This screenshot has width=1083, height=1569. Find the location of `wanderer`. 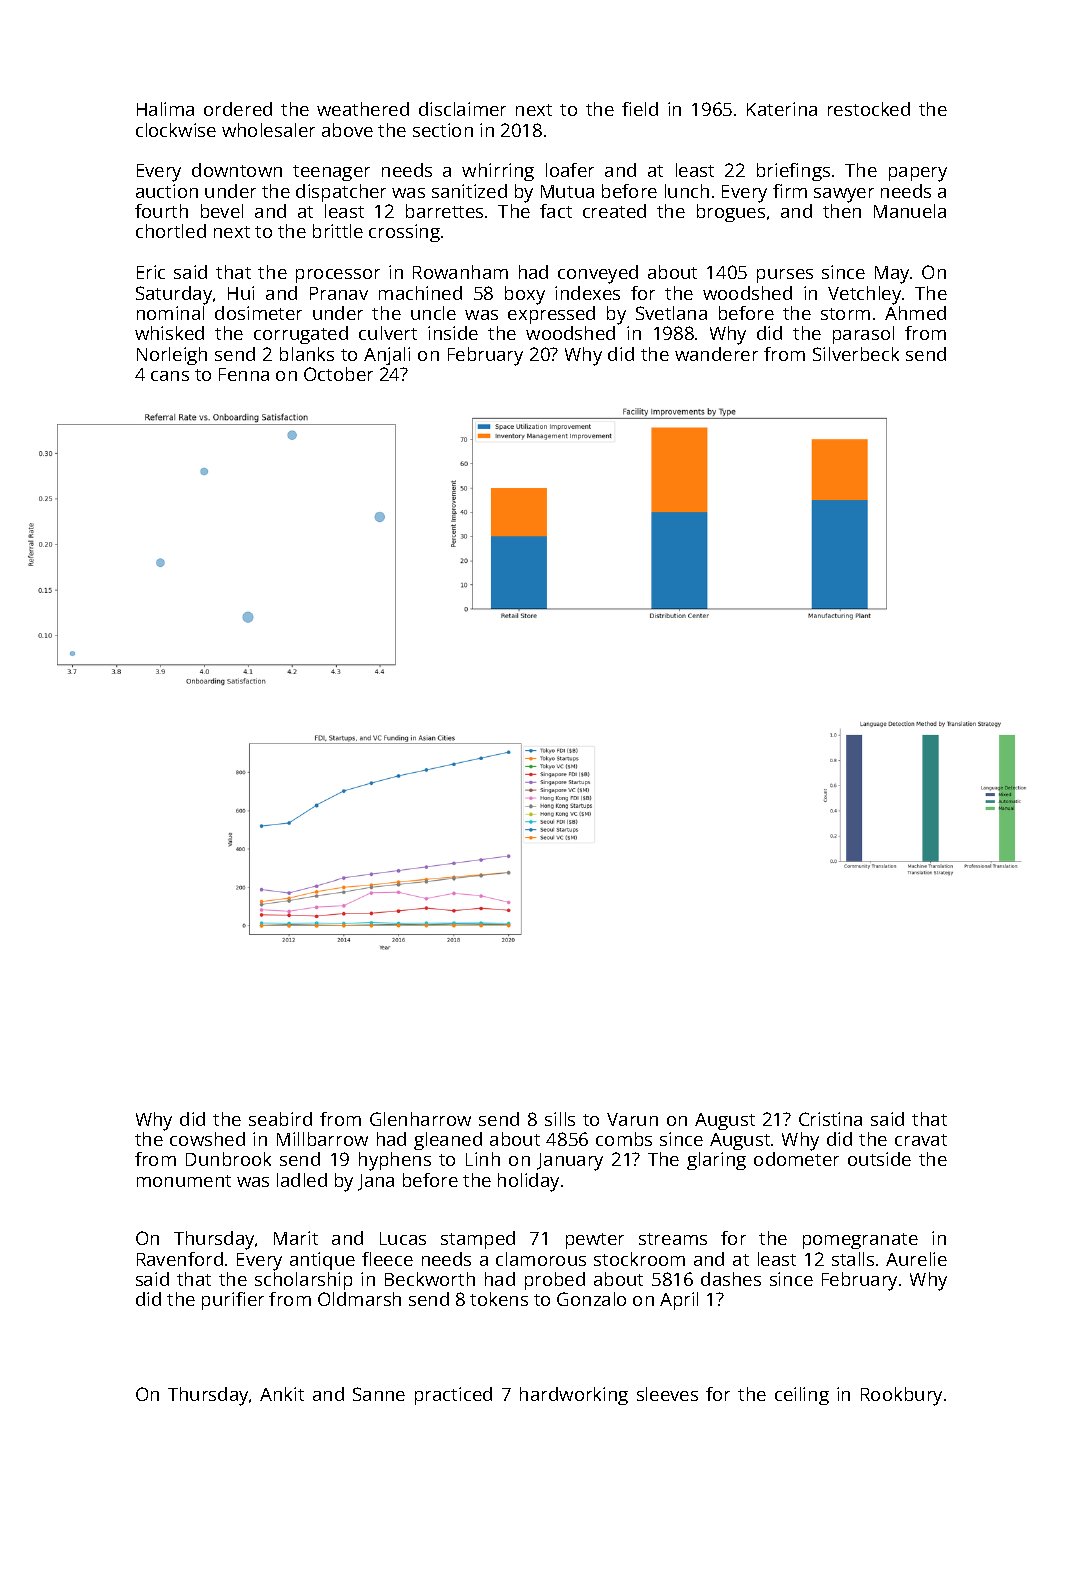

wanderer is located at coordinates (716, 354).
